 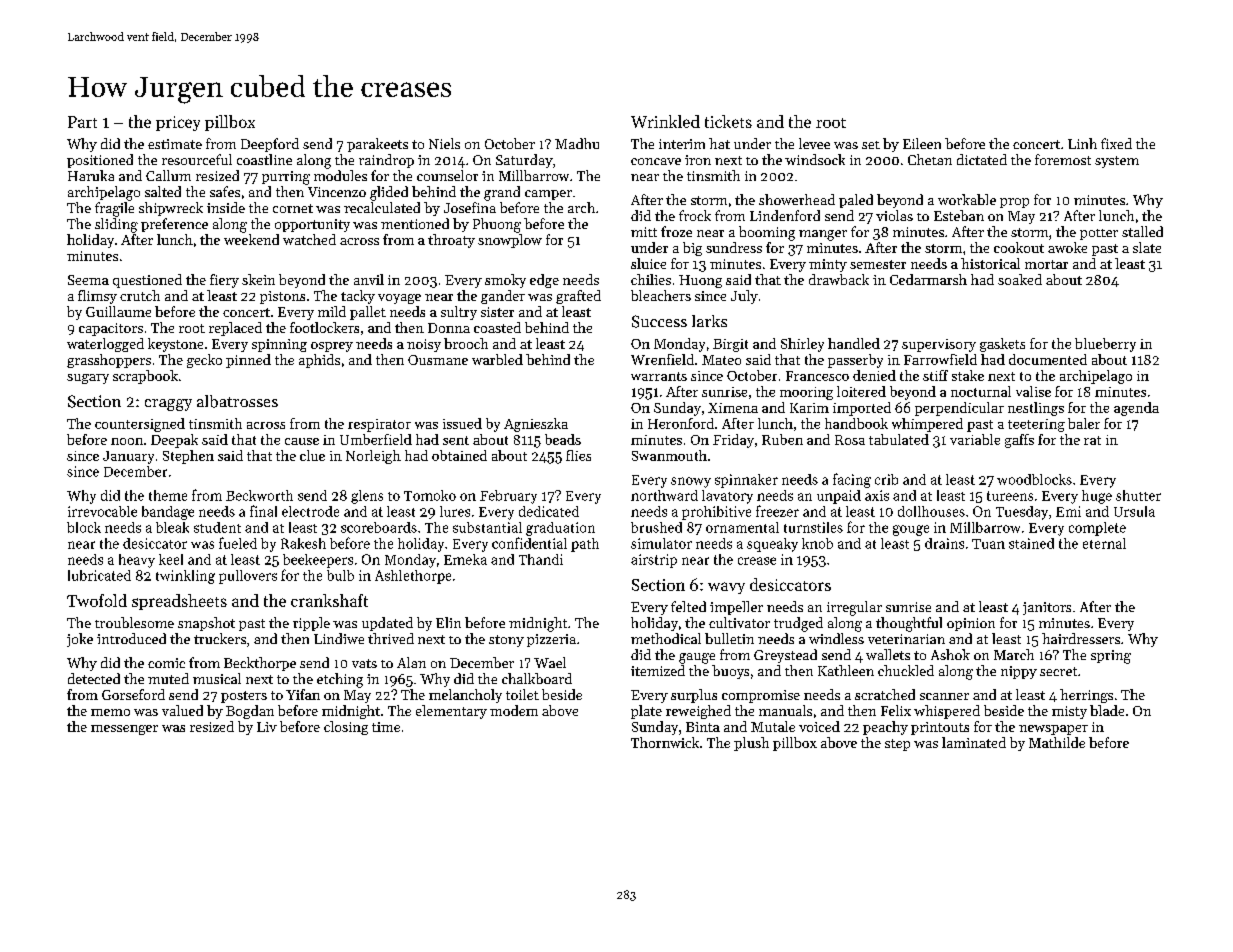 What do you see at coordinates (332, 347) in the screenshot?
I see `osprey` at bounding box center [332, 347].
